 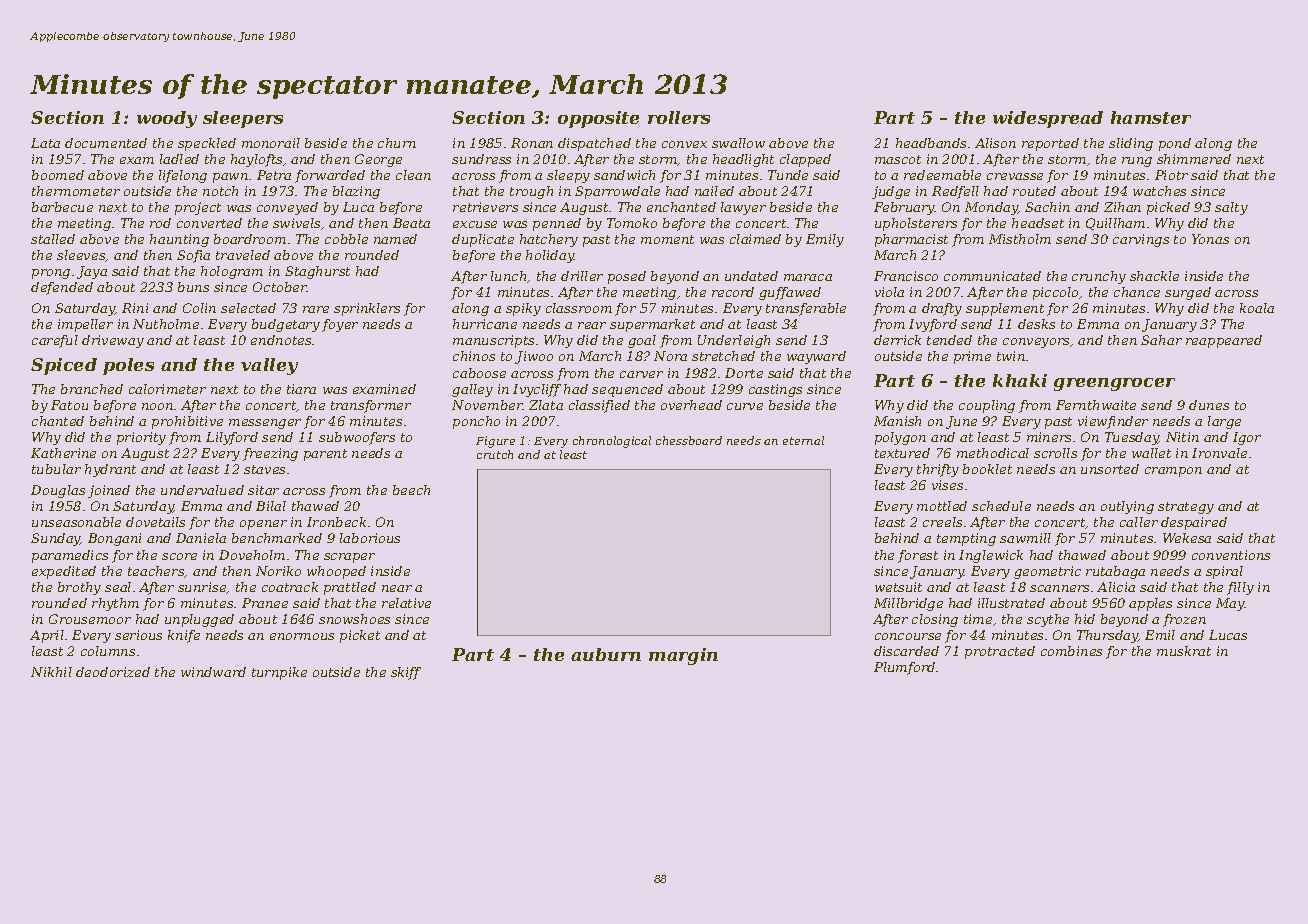 What do you see at coordinates (325, 455) in the screenshot?
I see `parent` at bounding box center [325, 455].
